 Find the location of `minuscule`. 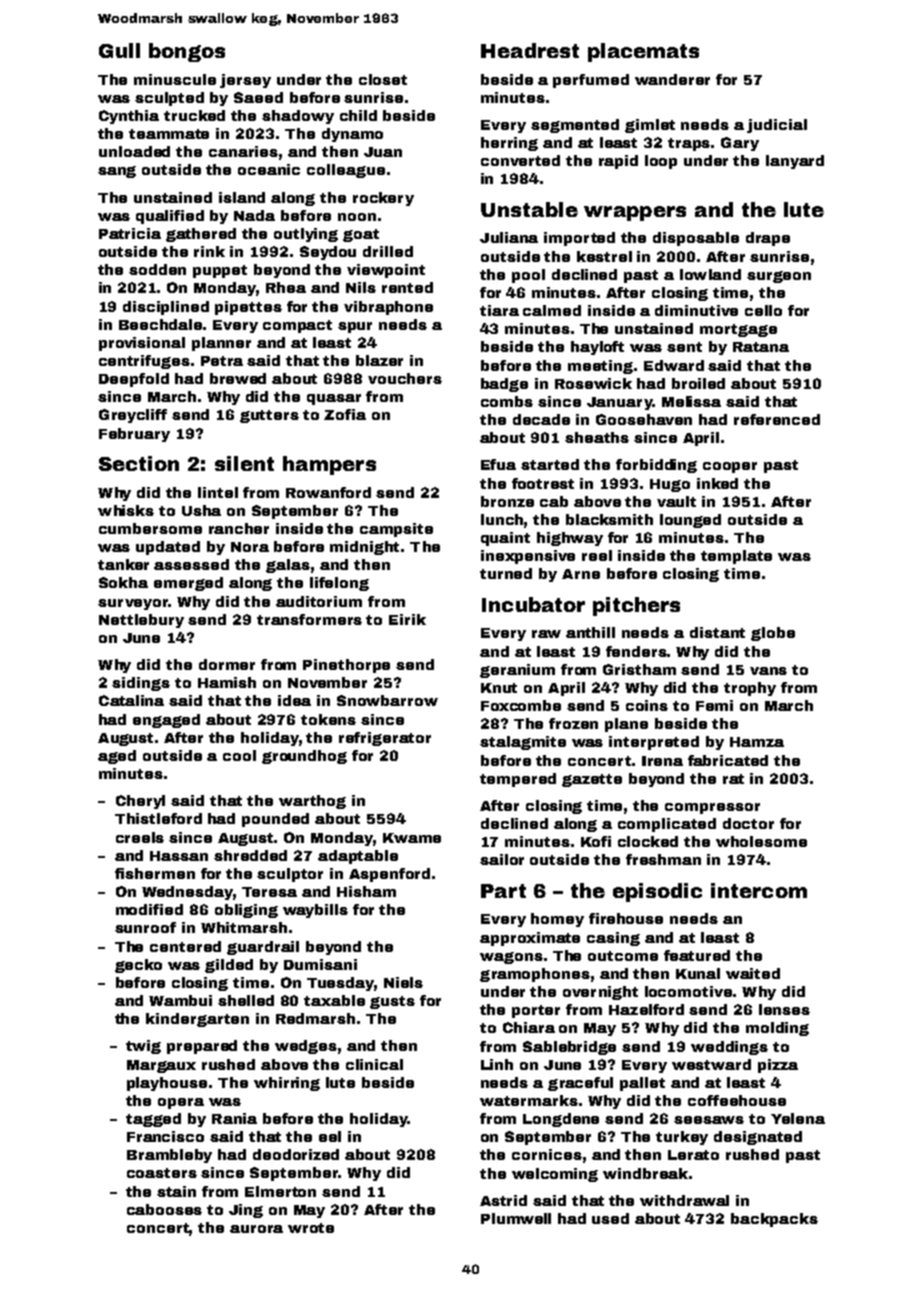

minuscule is located at coordinates (175, 79).
